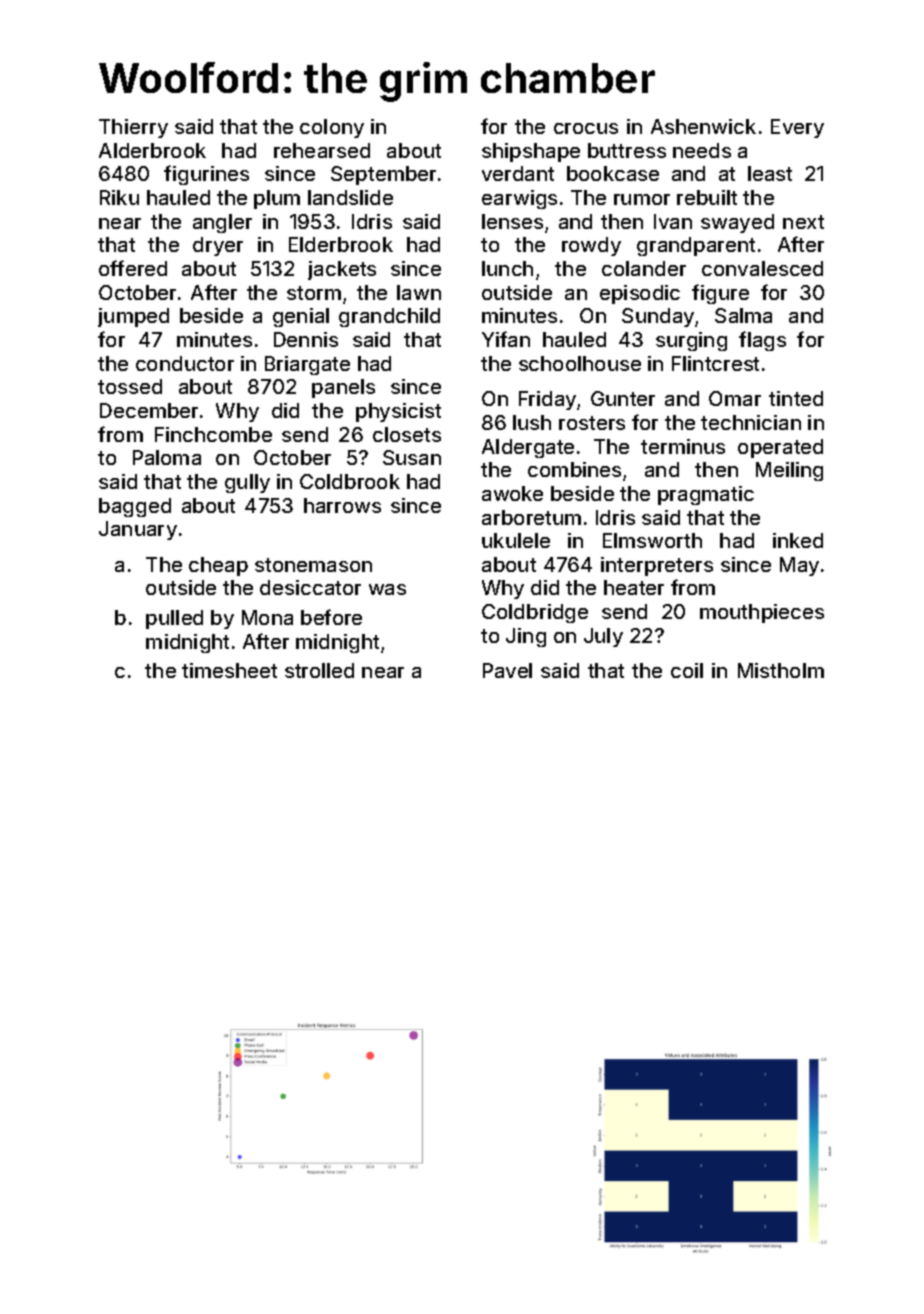  What do you see at coordinates (706, 495) in the image?
I see `pragmatic` at bounding box center [706, 495].
